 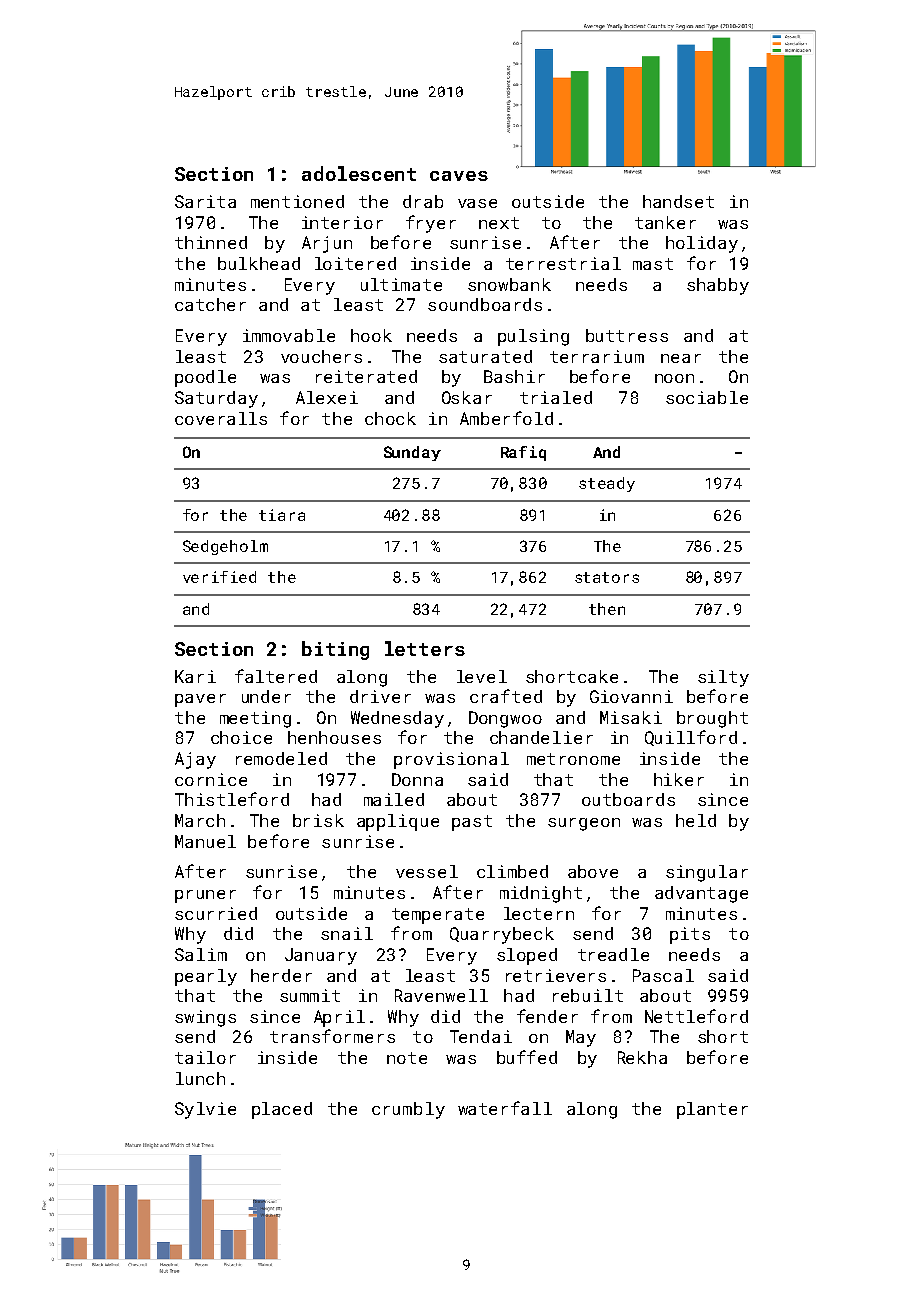 What do you see at coordinates (556, 975) in the screenshot?
I see `retrievers` at bounding box center [556, 975].
